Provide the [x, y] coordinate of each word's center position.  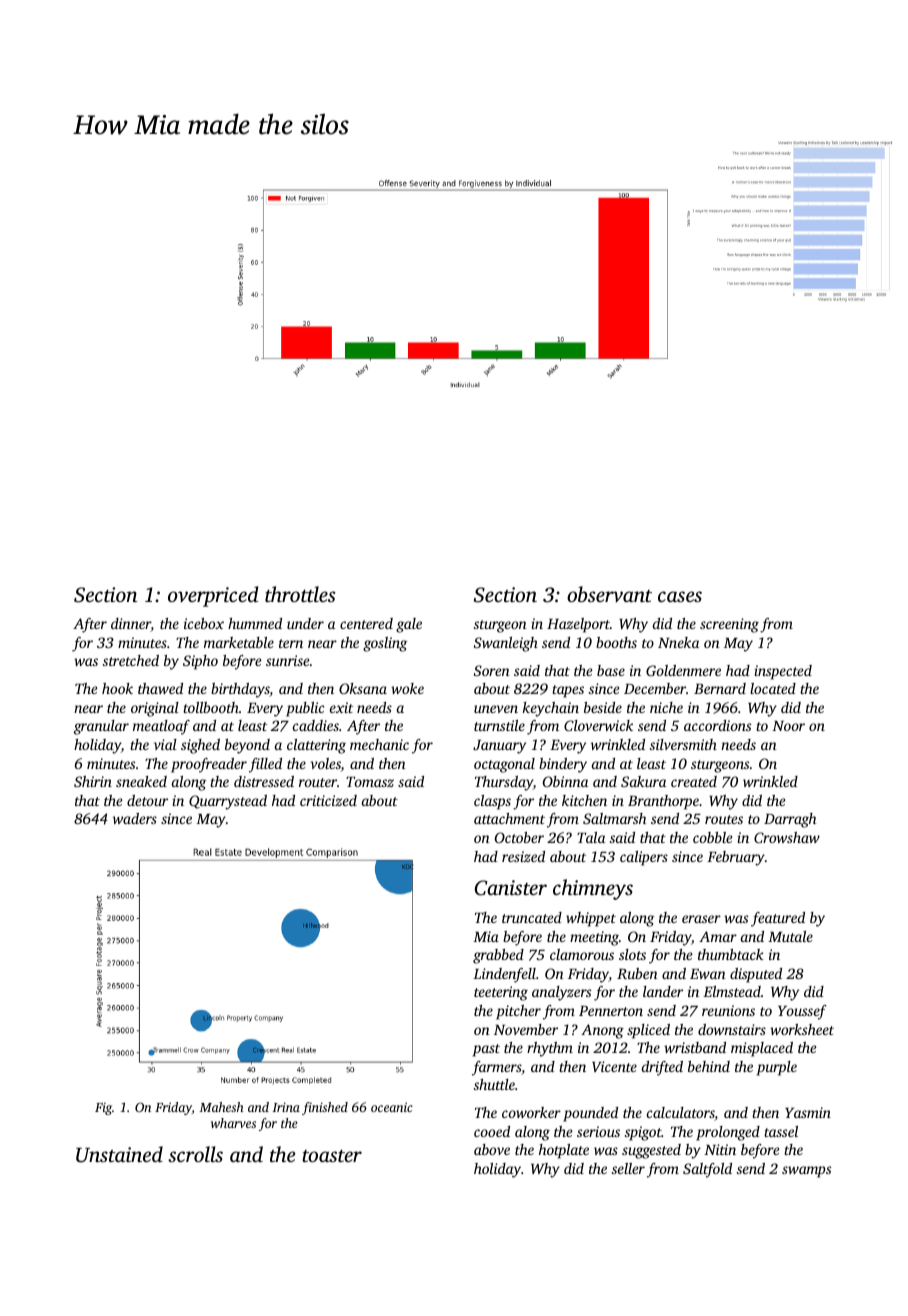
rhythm [550, 1049]
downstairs [732, 1029]
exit [341, 707]
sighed [200, 746]
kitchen [584, 800]
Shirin [93, 781]
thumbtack [731, 954]
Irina [286, 1107]
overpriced [213, 596]
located [773, 688]
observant [609, 594]
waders [135, 818]
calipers [644, 858]
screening [729, 625]
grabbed [498, 956]
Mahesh [221, 1107]
